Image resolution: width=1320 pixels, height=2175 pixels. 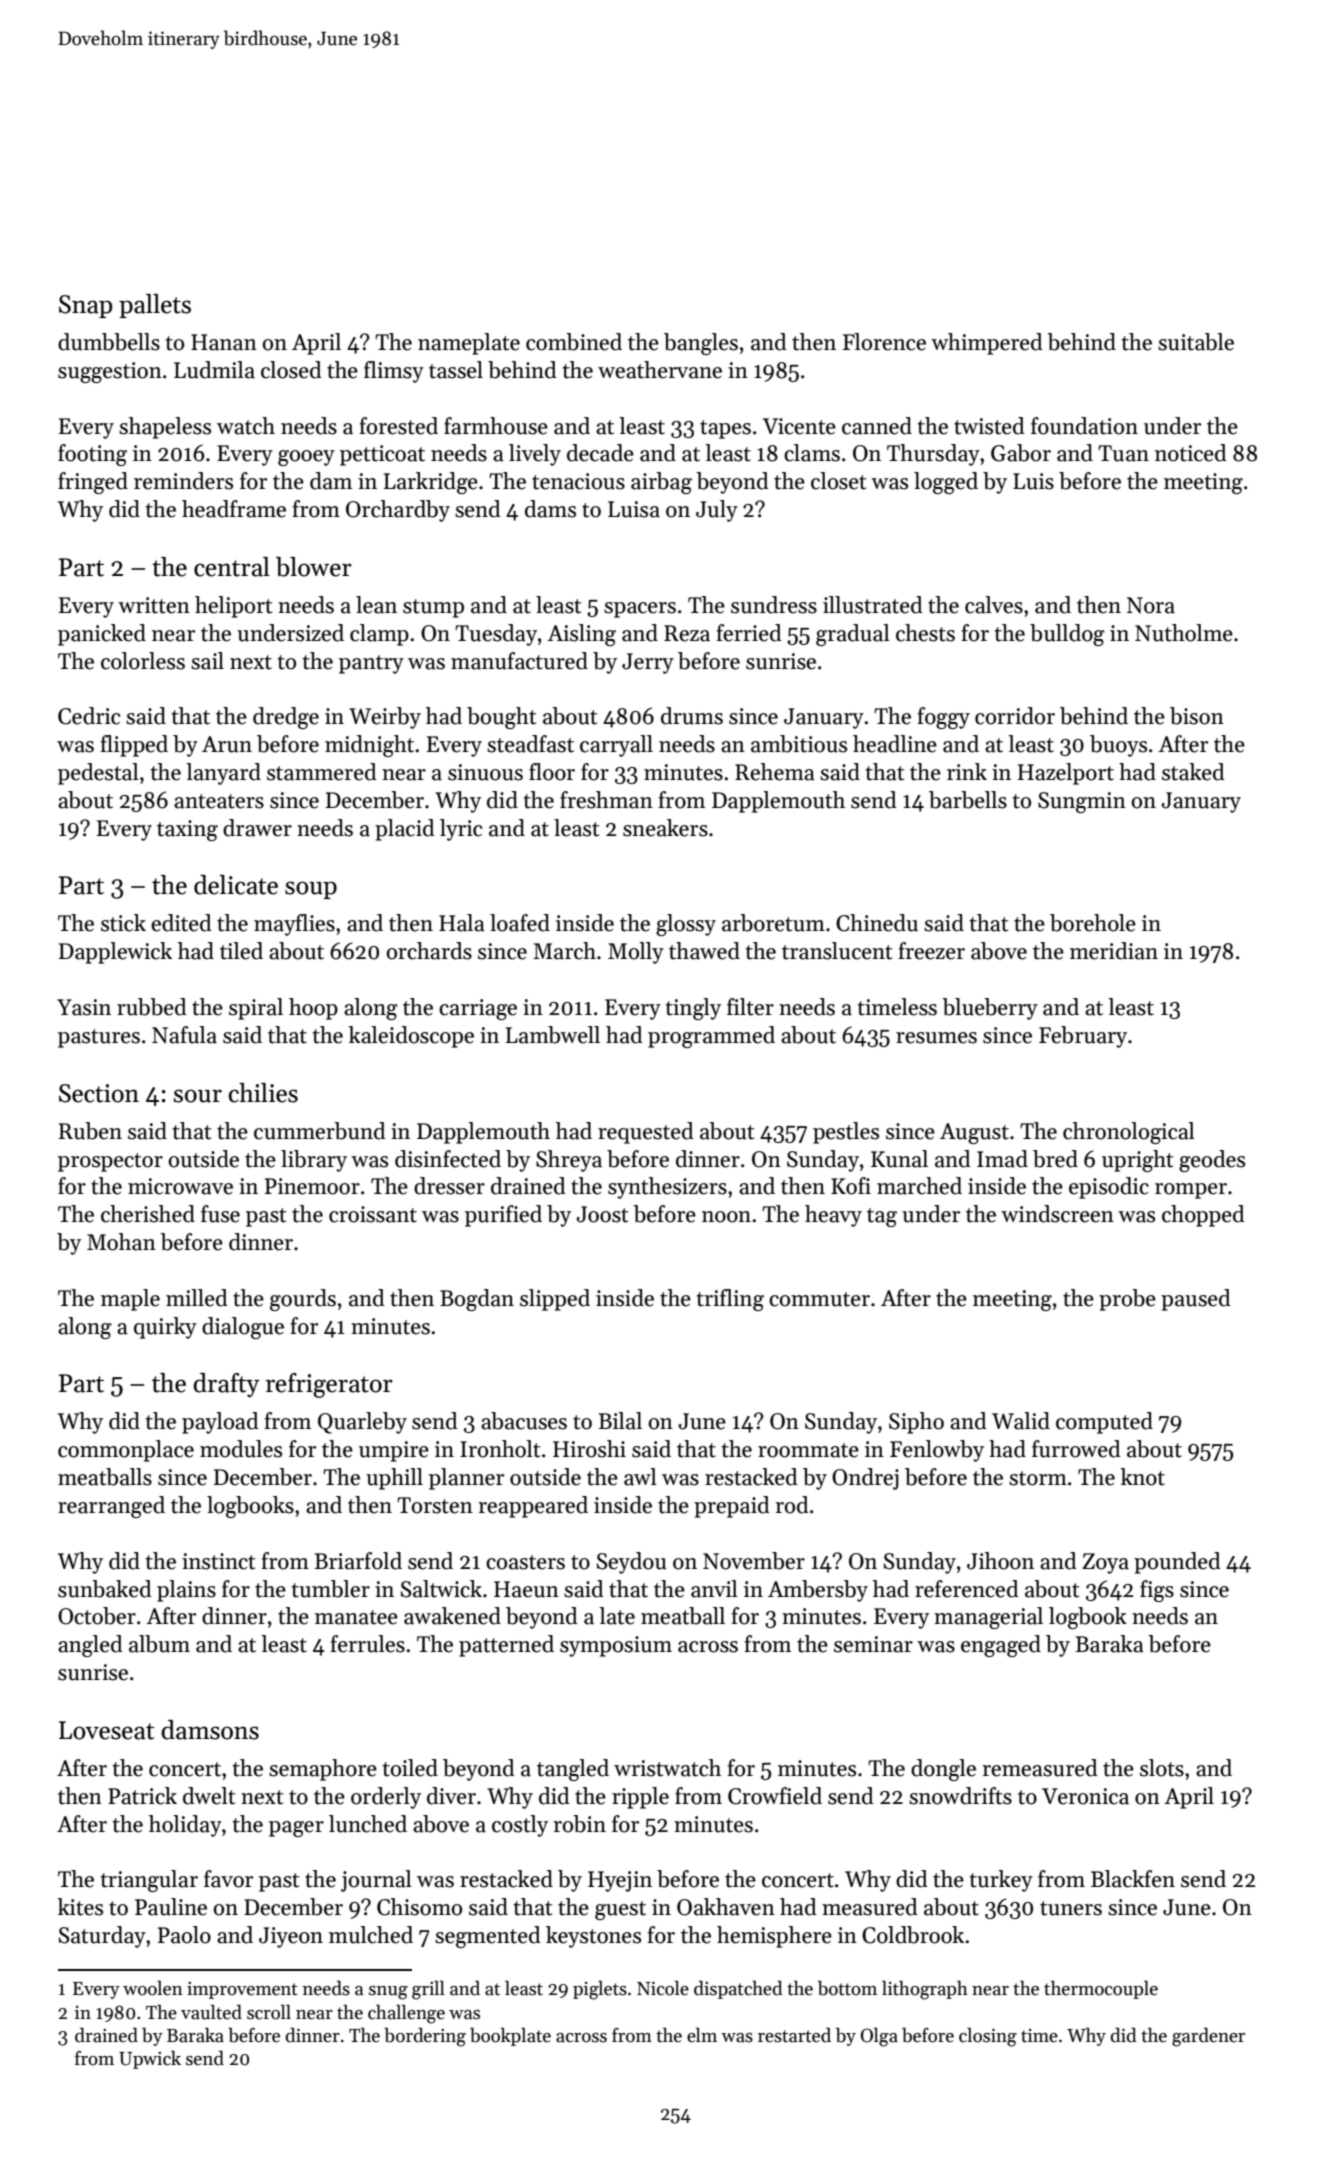 What do you see at coordinates (1197, 716) in the screenshot?
I see `bison` at bounding box center [1197, 716].
